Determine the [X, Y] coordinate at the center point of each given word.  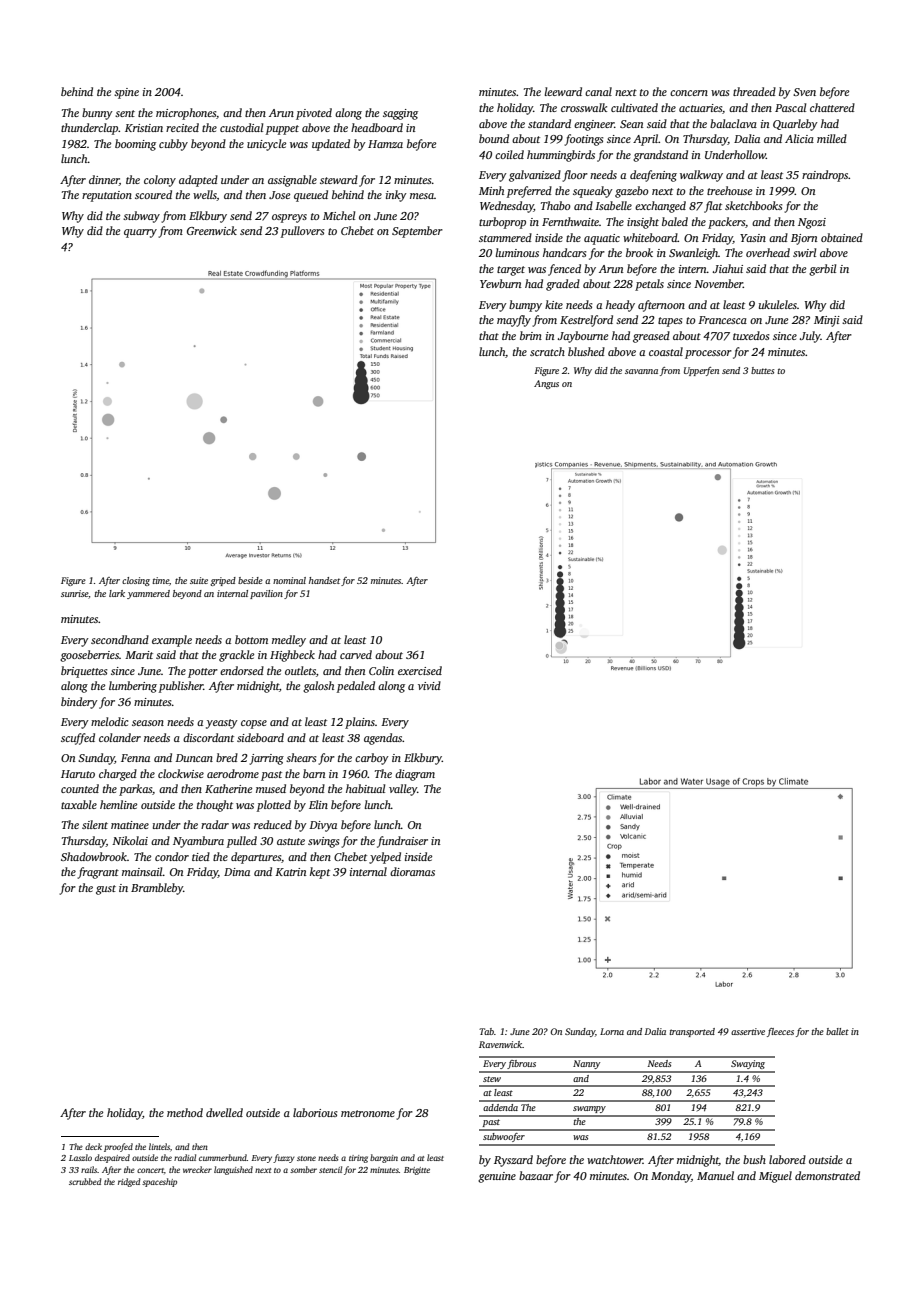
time [160, 580]
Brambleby [157, 889]
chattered [832, 107]
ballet [837, 1031]
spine [126, 93]
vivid [429, 685]
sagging [400, 114]
